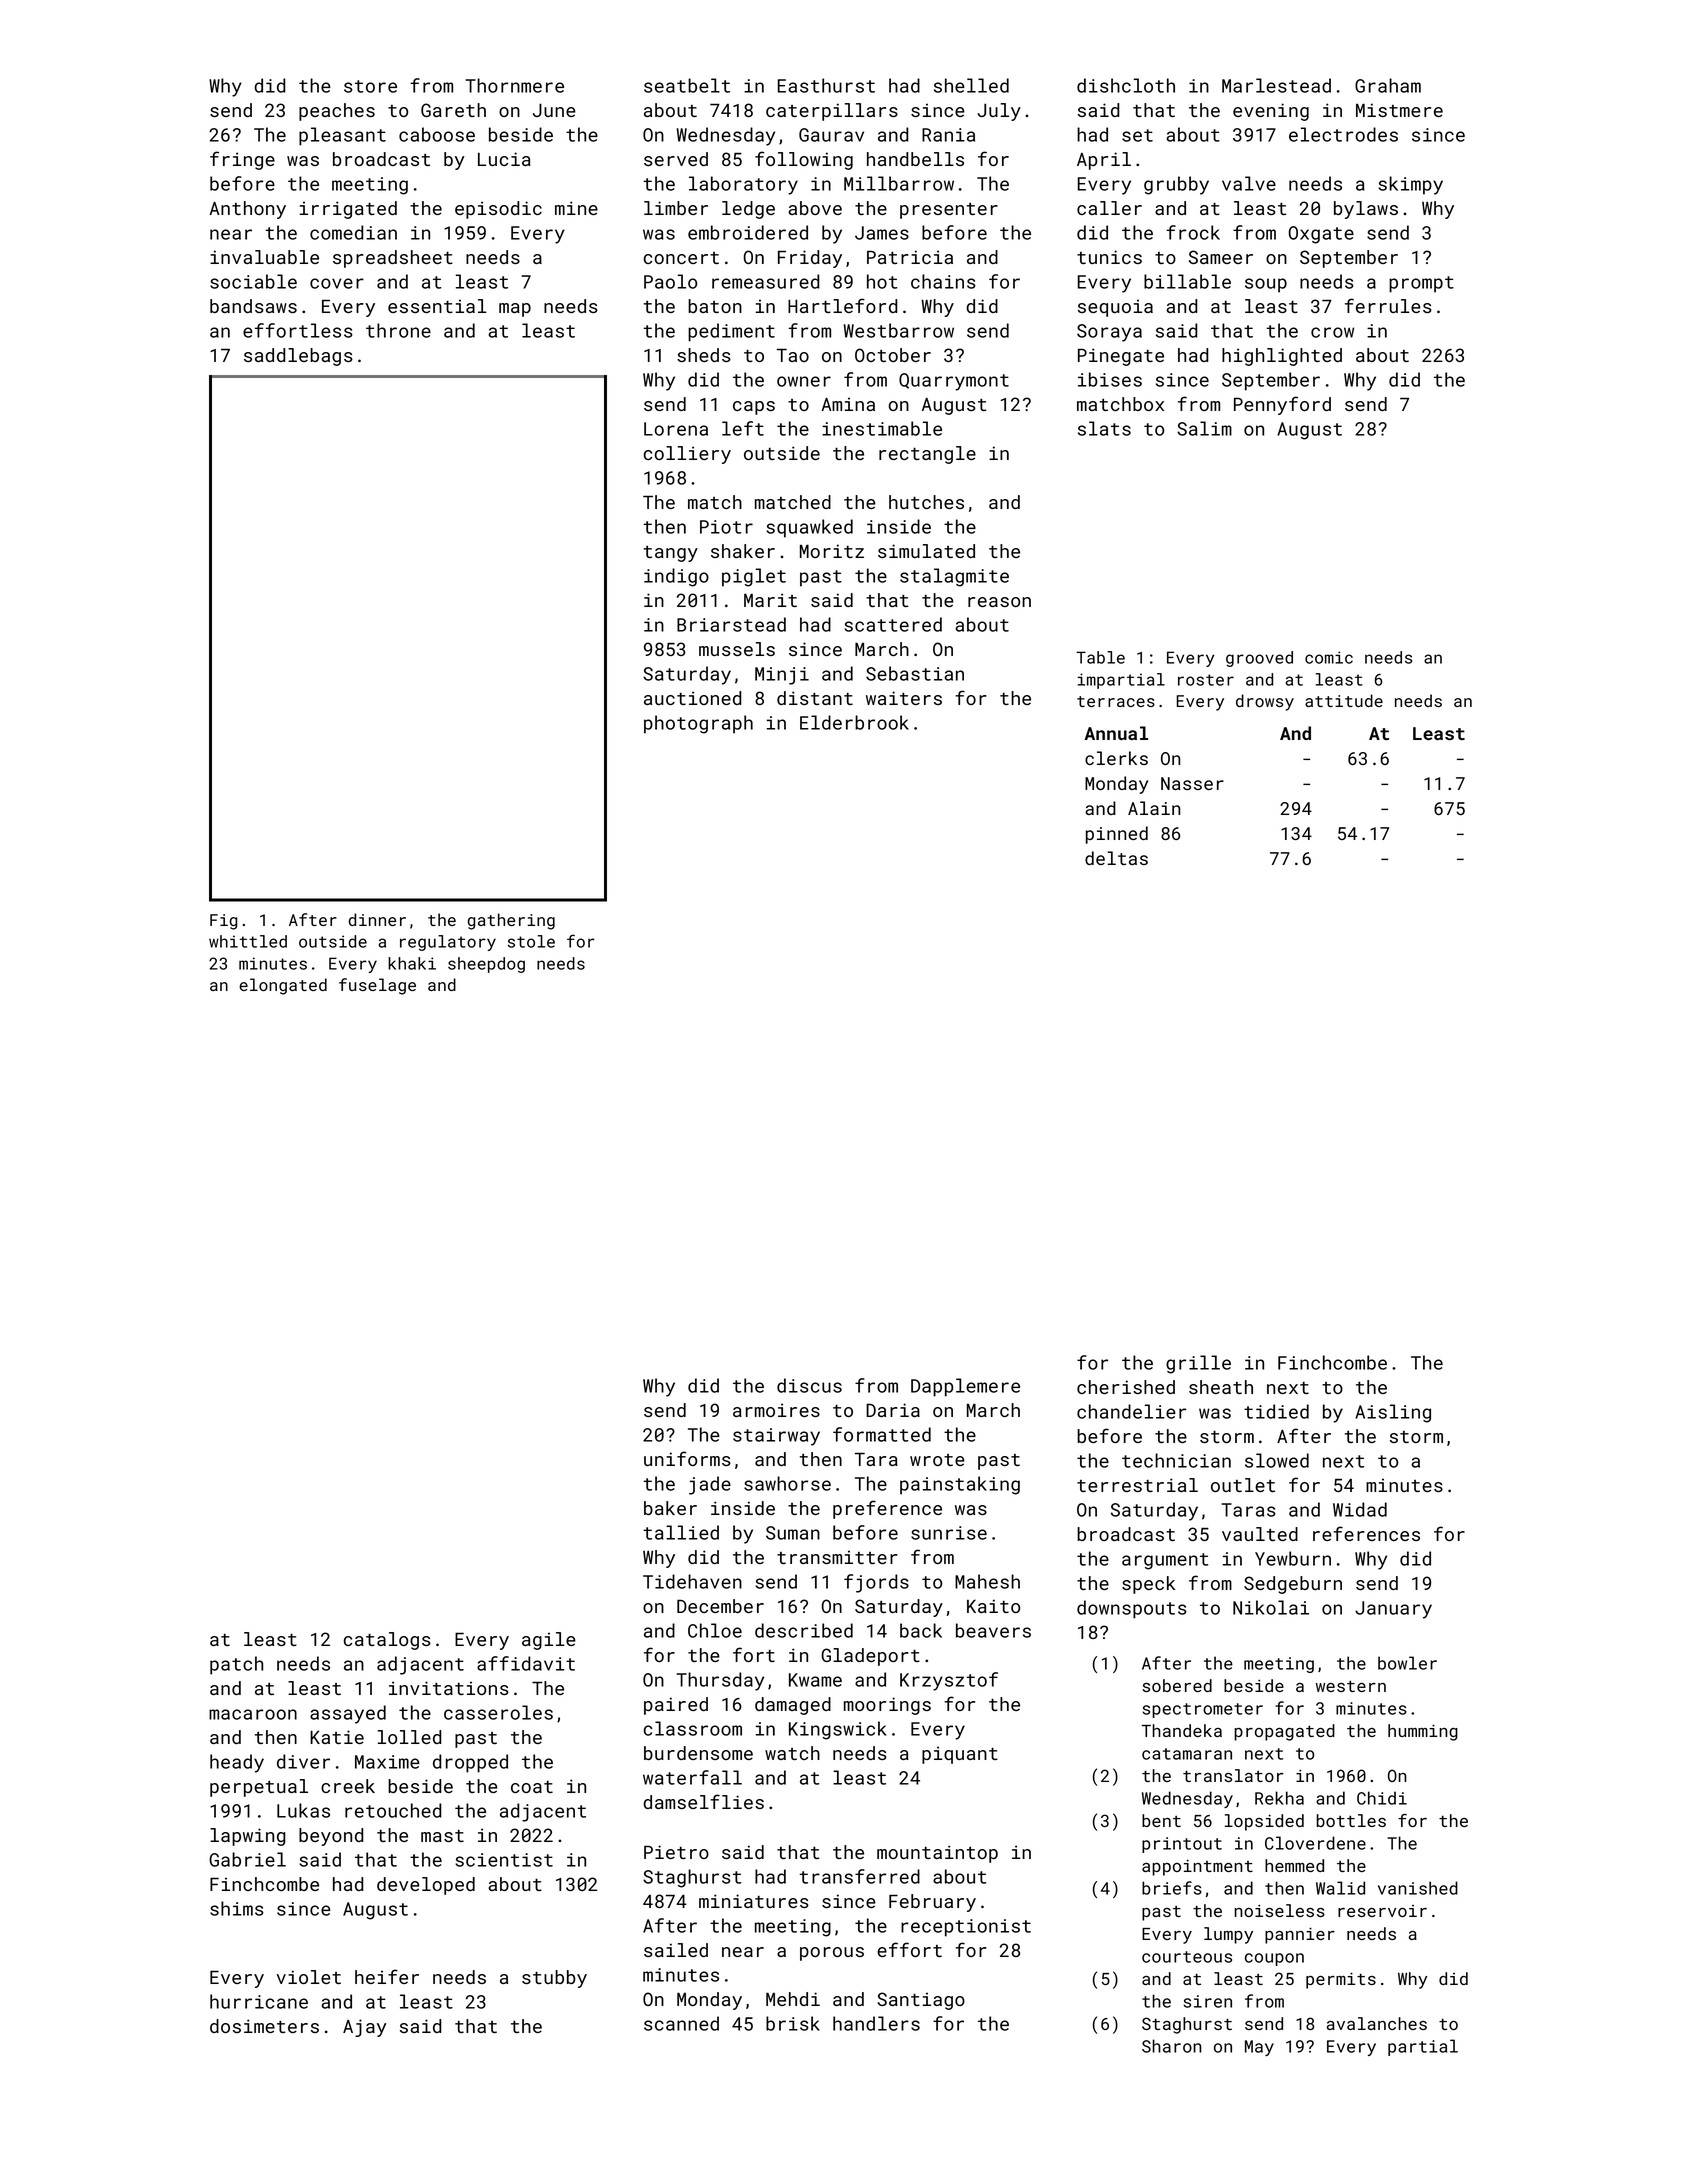  What do you see at coordinates (999, 602) in the document?
I see `reason` at bounding box center [999, 602].
